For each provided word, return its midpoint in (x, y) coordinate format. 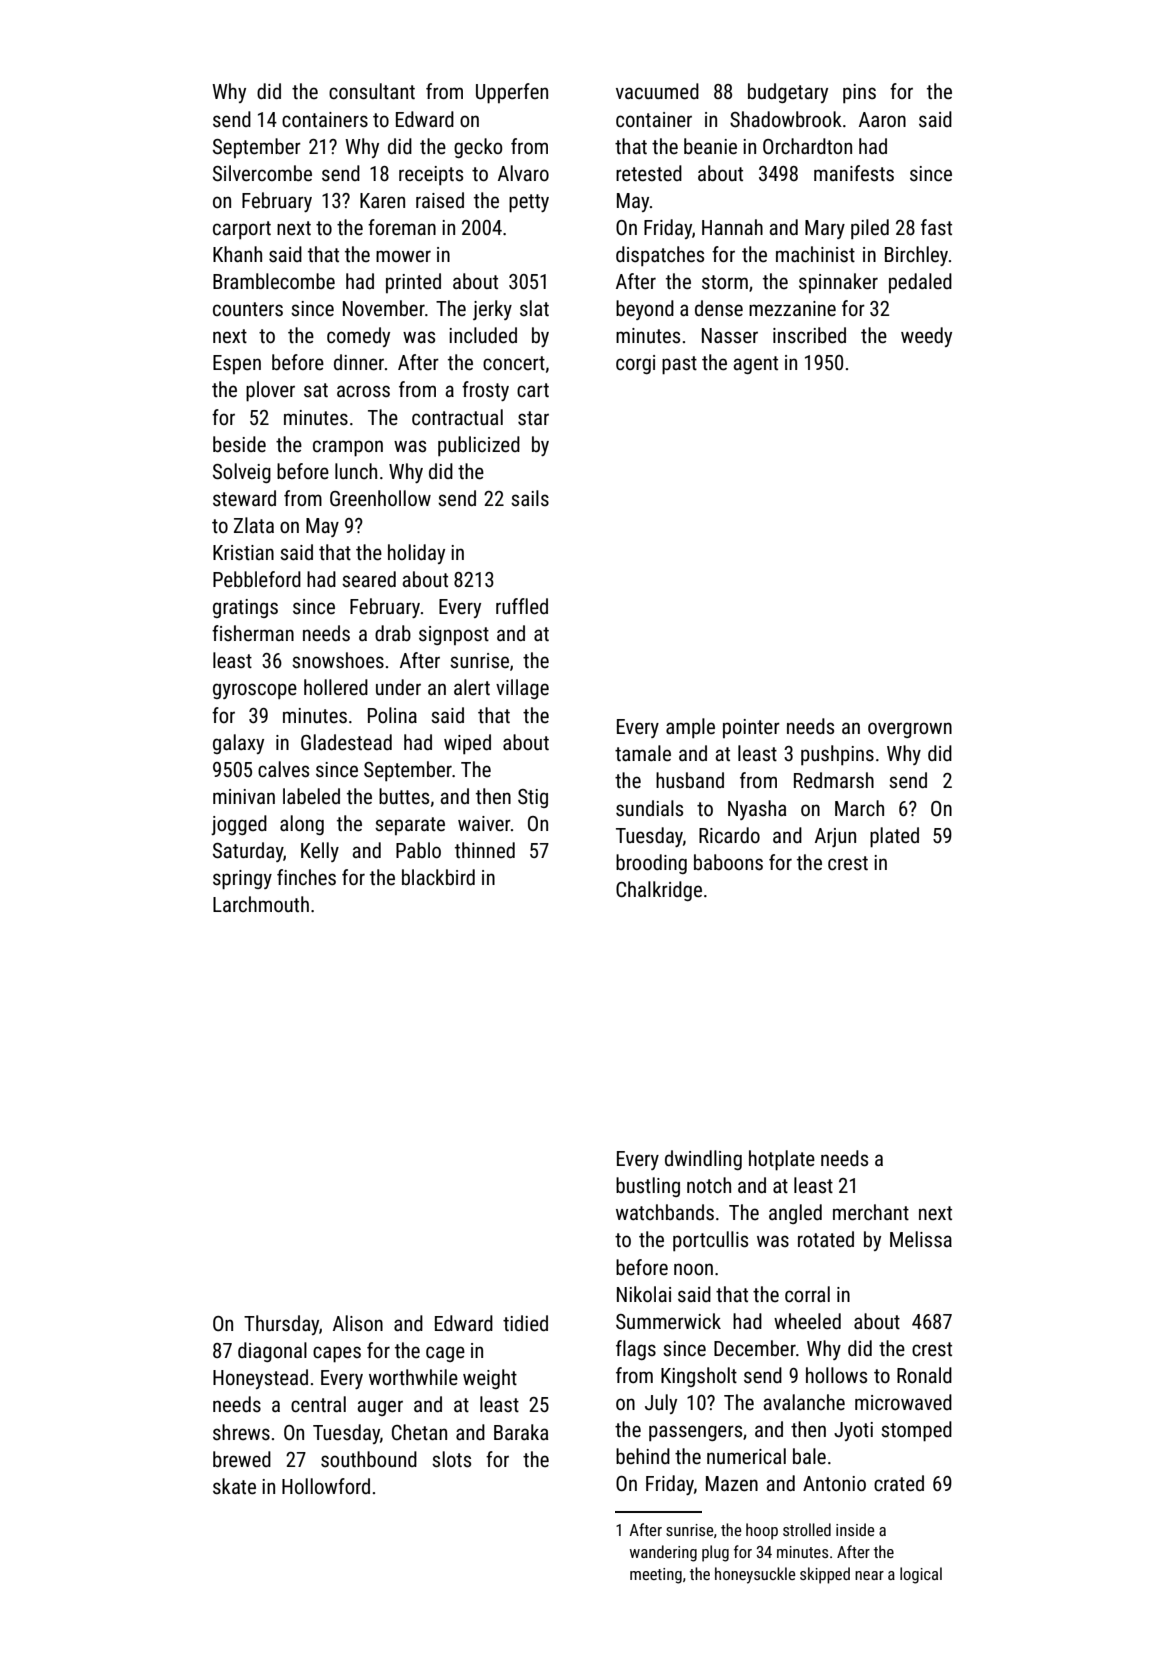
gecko (478, 148)
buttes (404, 796)
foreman (402, 227)
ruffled (522, 606)
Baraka (521, 1432)
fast (936, 227)
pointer (751, 728)
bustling (648, 1187)
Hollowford (326, 1486)
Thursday (281, 1325)
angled (795, 1214)
